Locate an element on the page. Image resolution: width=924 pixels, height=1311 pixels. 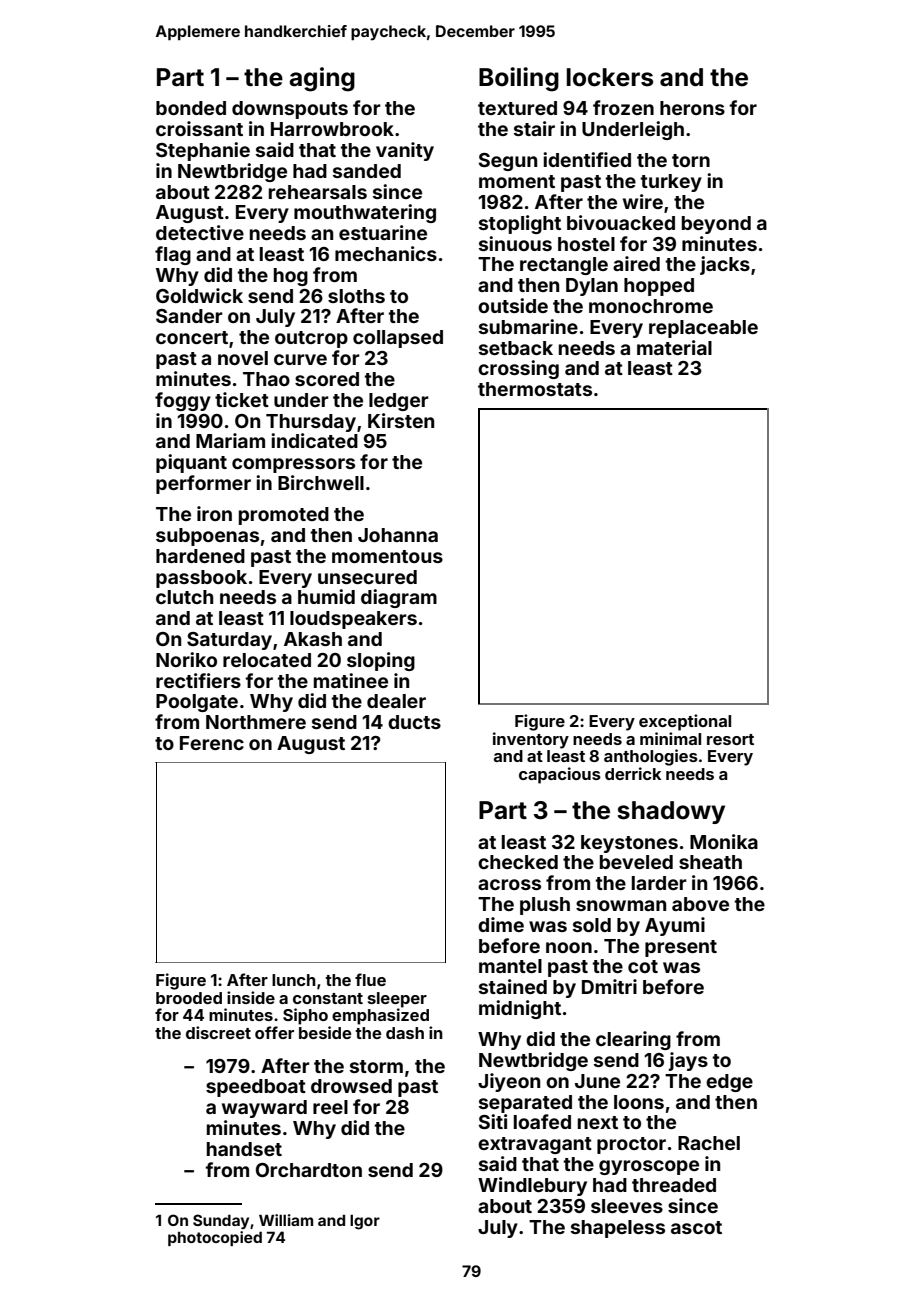
stoplight is located at coordinates (520, 224).
